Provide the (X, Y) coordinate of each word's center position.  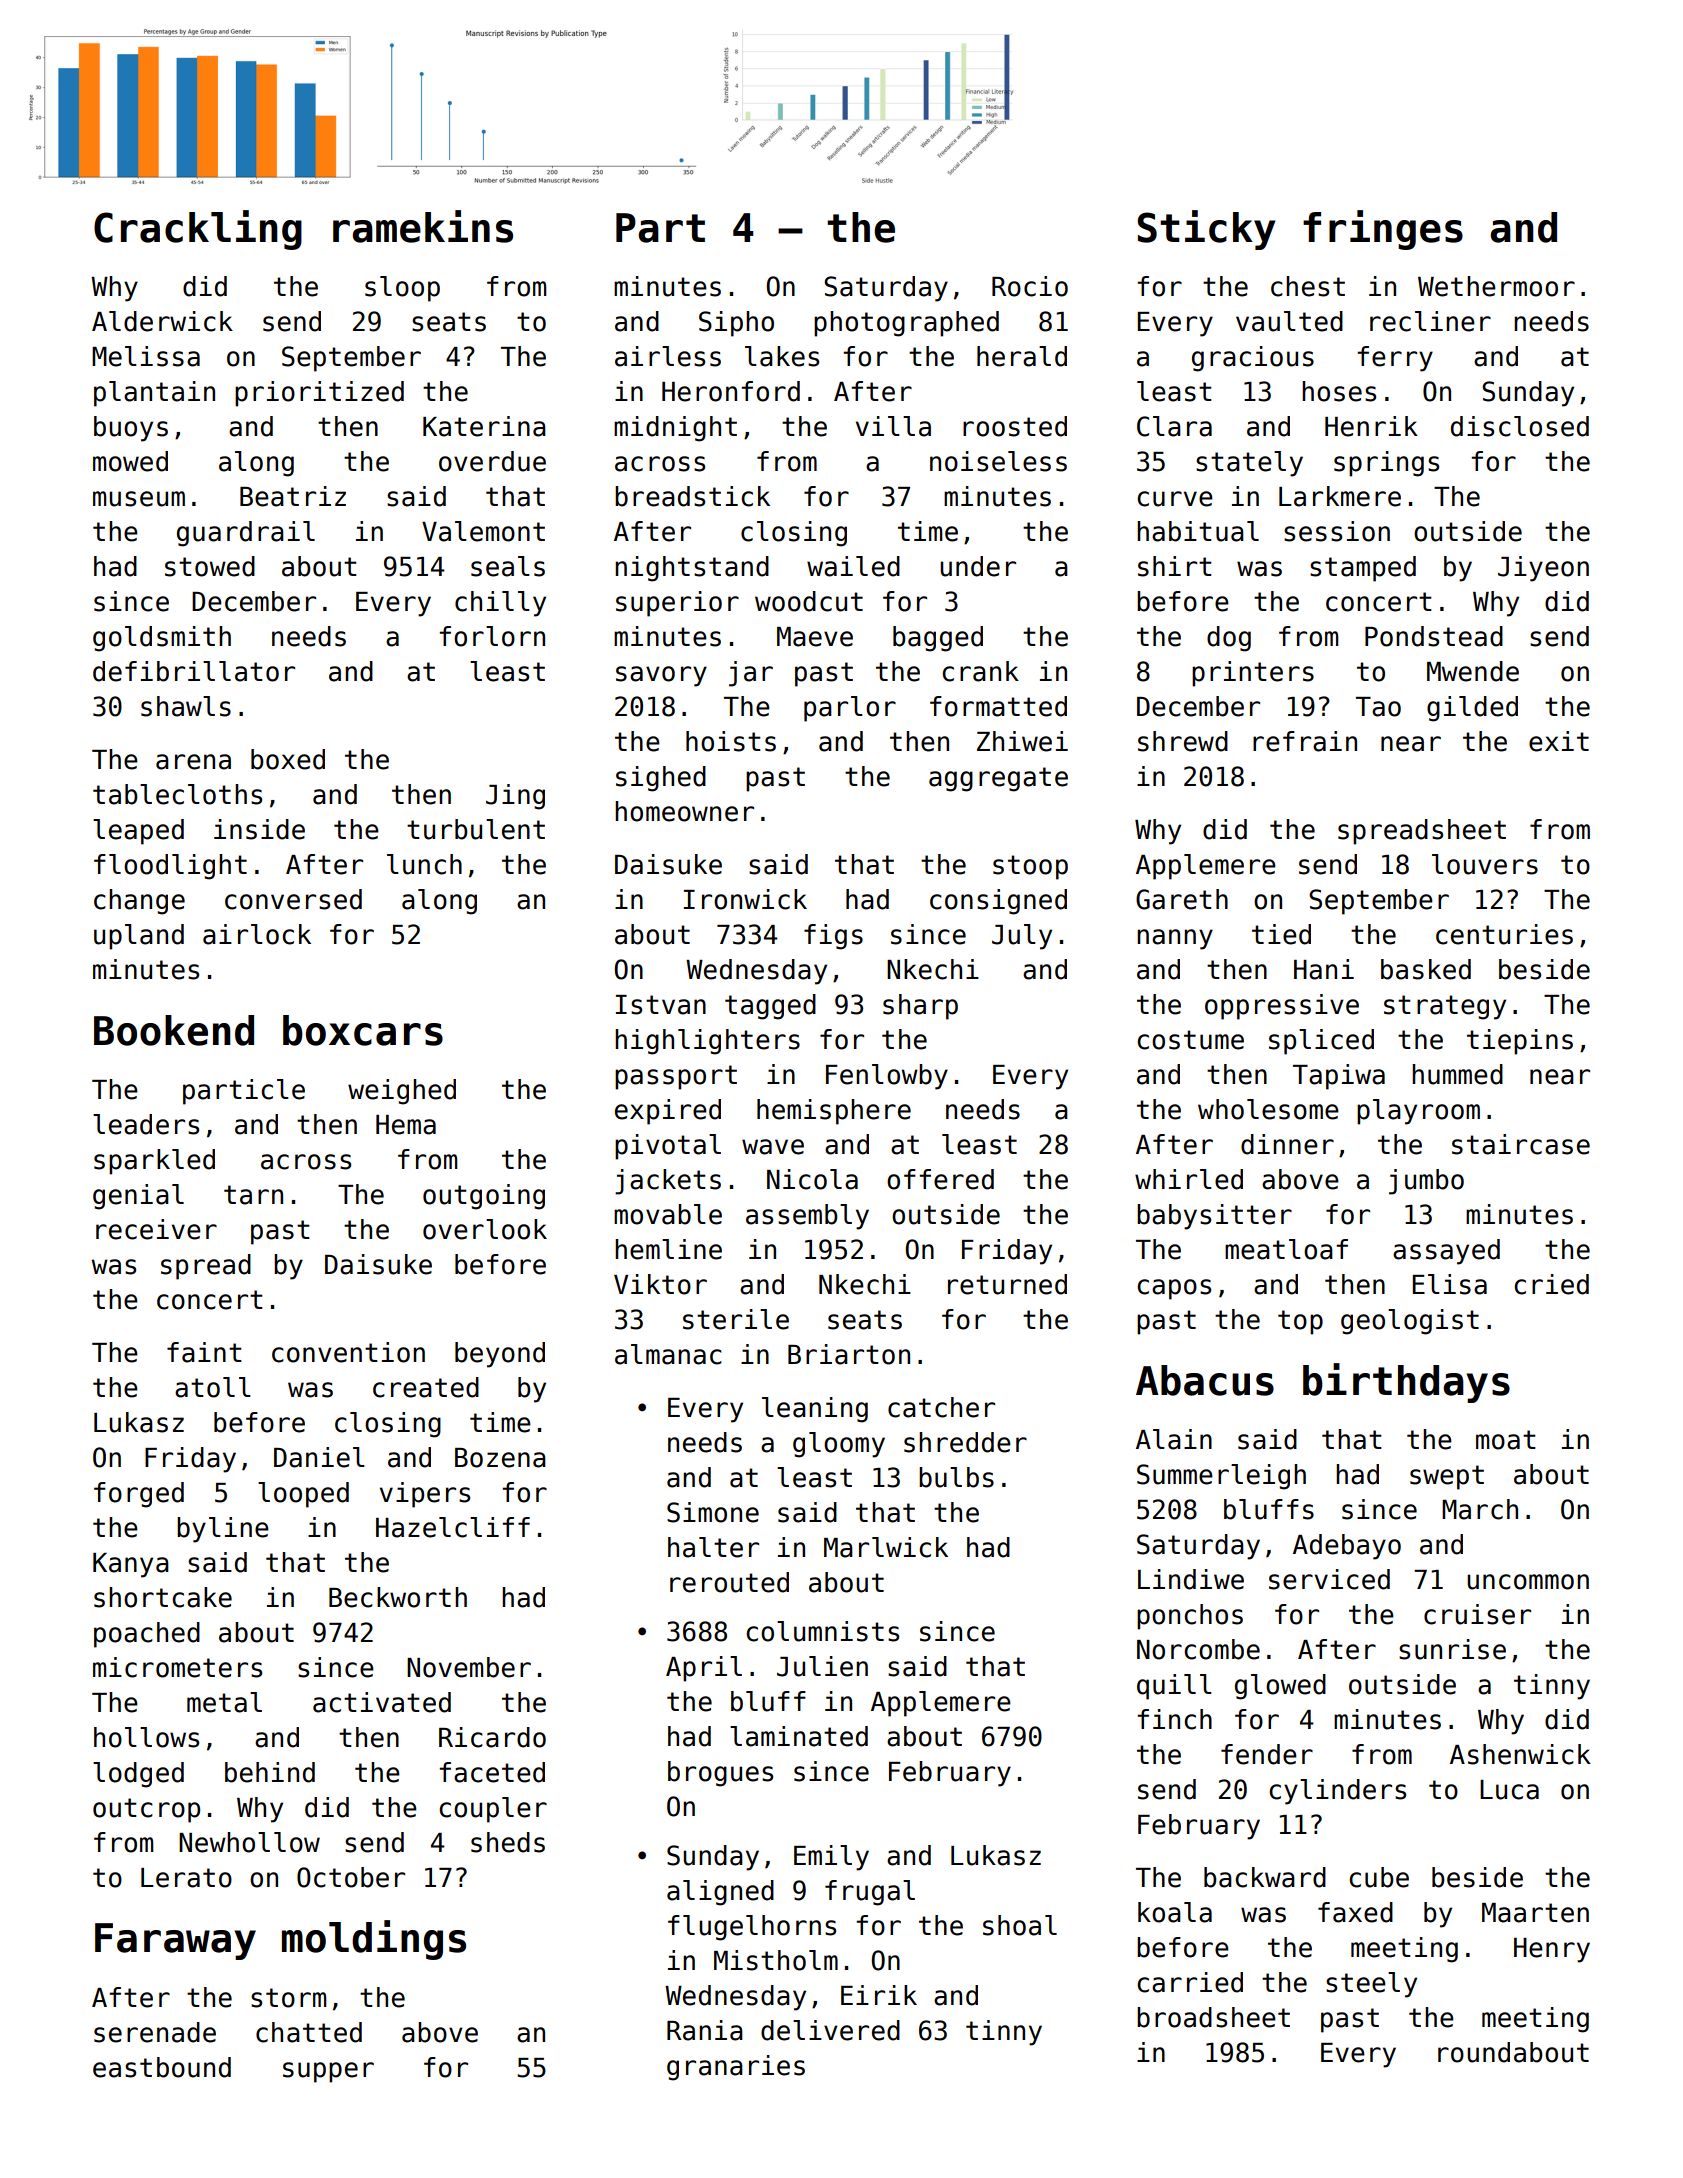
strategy (1445, 1007)
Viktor (660, 1284)
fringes (1383, 230)
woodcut (809, 601)
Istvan (661, 1005)
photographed (906, 324)
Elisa (1450, 1284)
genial (138, 1197)
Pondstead (1434, 636)
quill (1174, 1687)
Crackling (198, 230)
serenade (155, 2032)
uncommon (1528, 1582)
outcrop (146, 1810)
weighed (402, 1092)
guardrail (246, 534)
